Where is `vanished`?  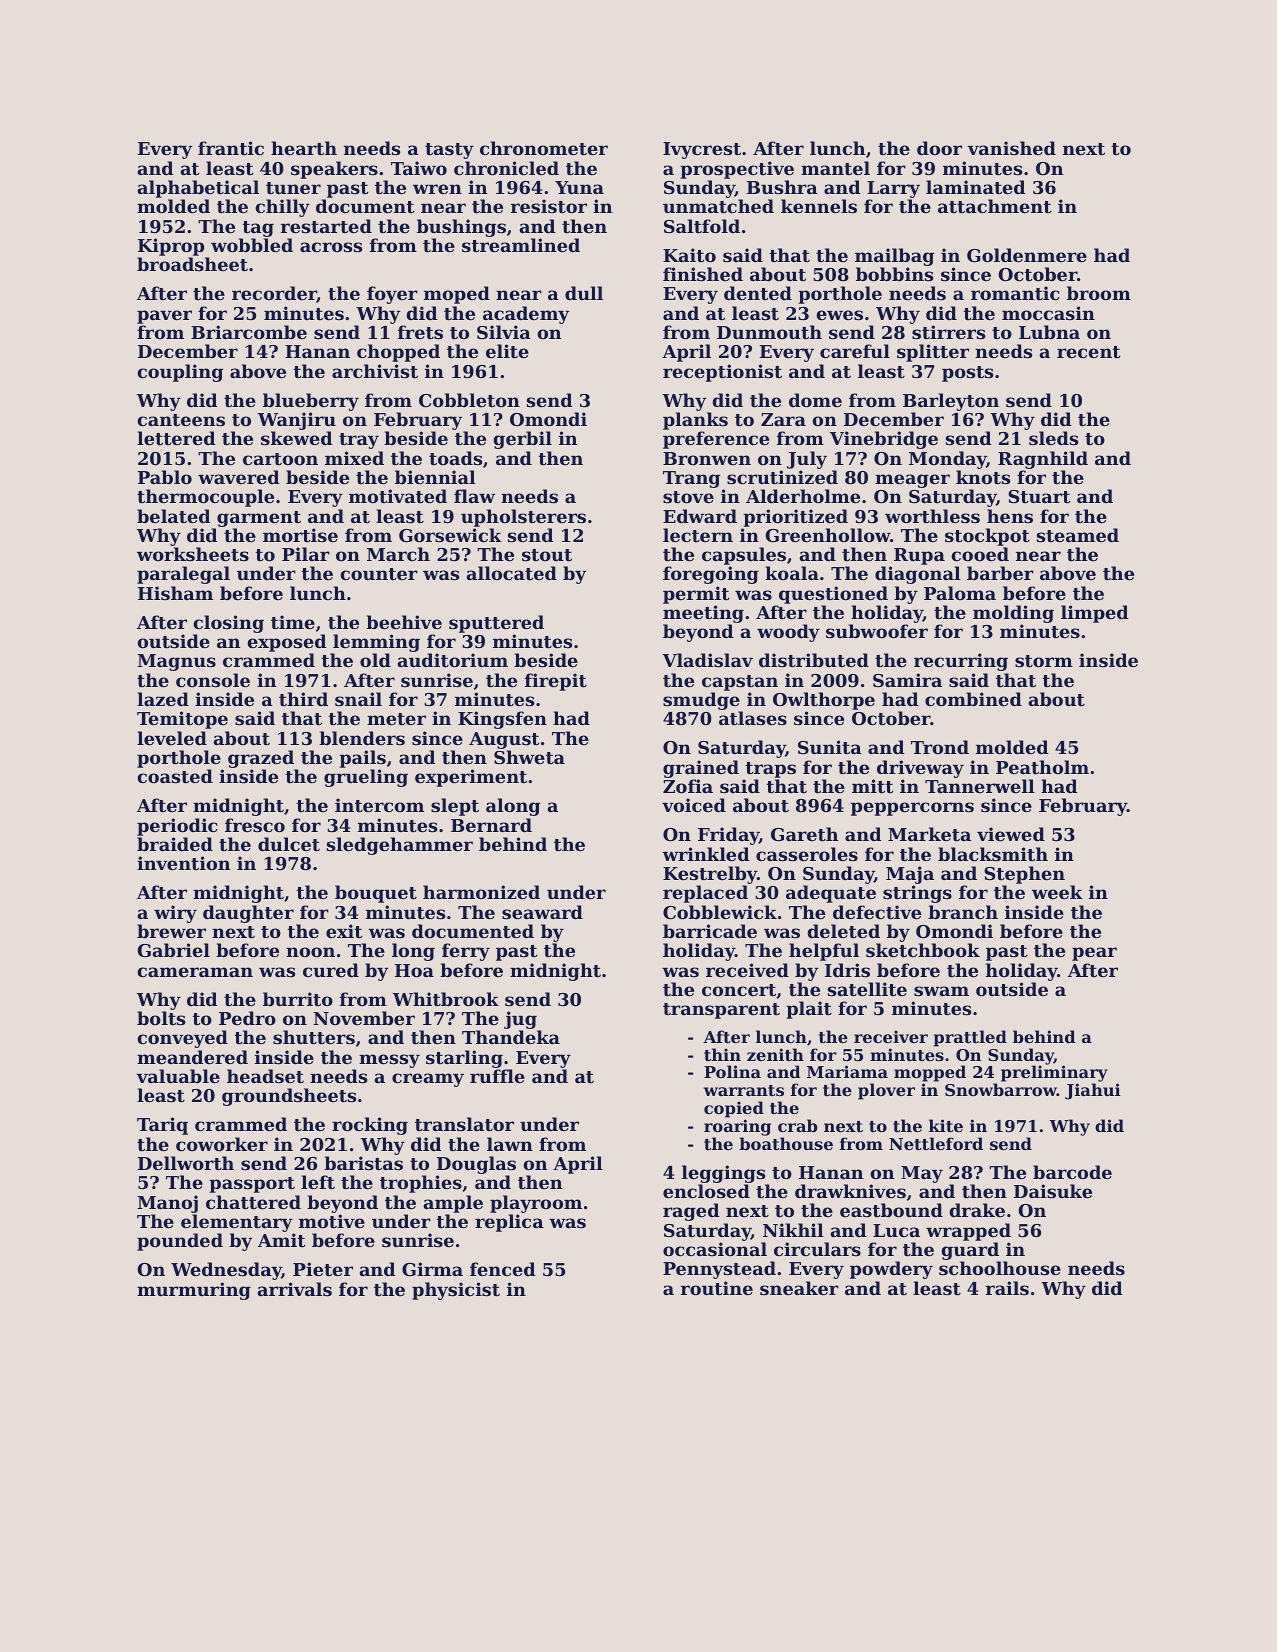
vanished is located at coordinates (1011, 148).
